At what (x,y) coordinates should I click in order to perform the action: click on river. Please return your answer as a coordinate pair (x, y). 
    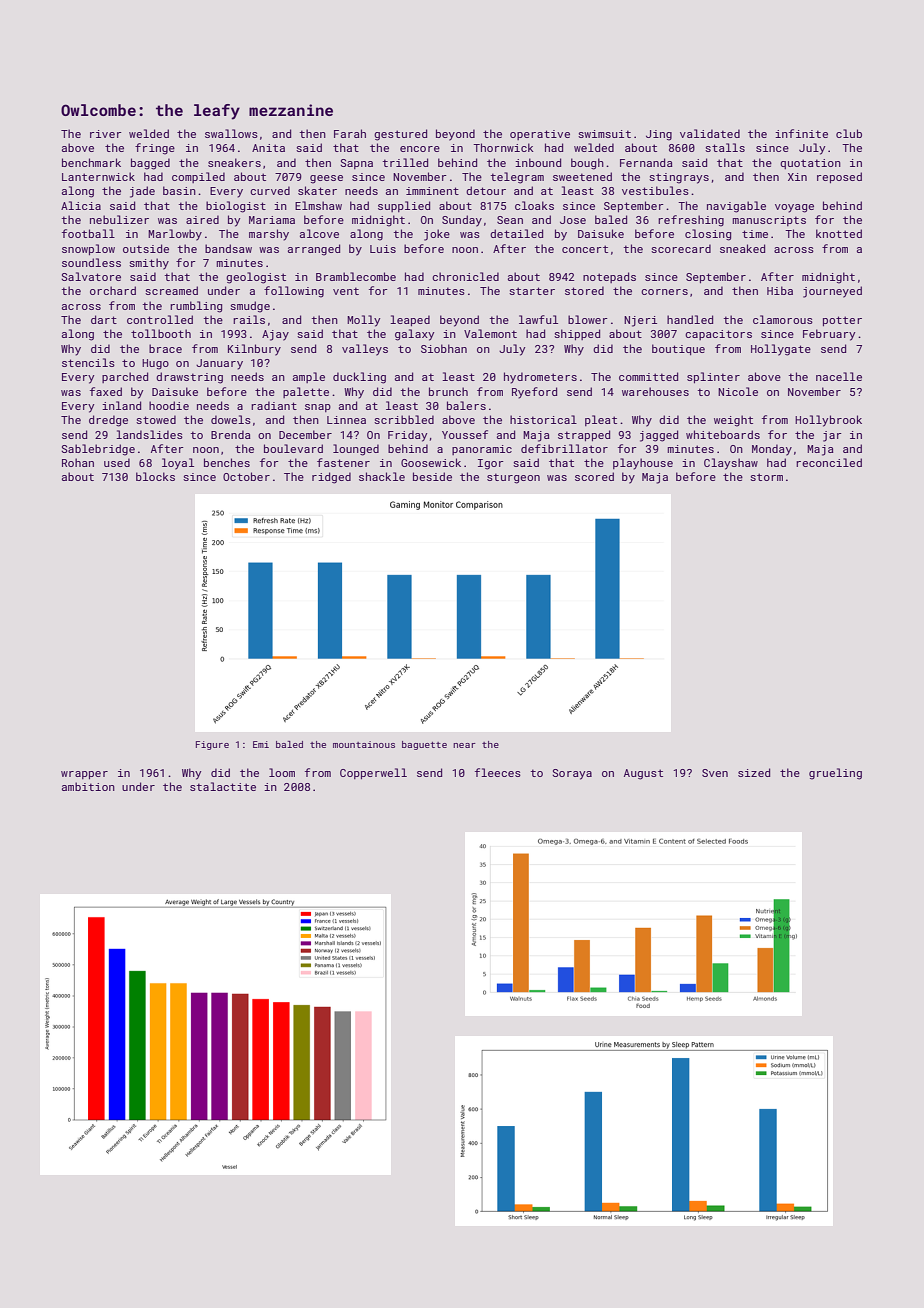
    Looking at the image, I should click on (106, 134).
